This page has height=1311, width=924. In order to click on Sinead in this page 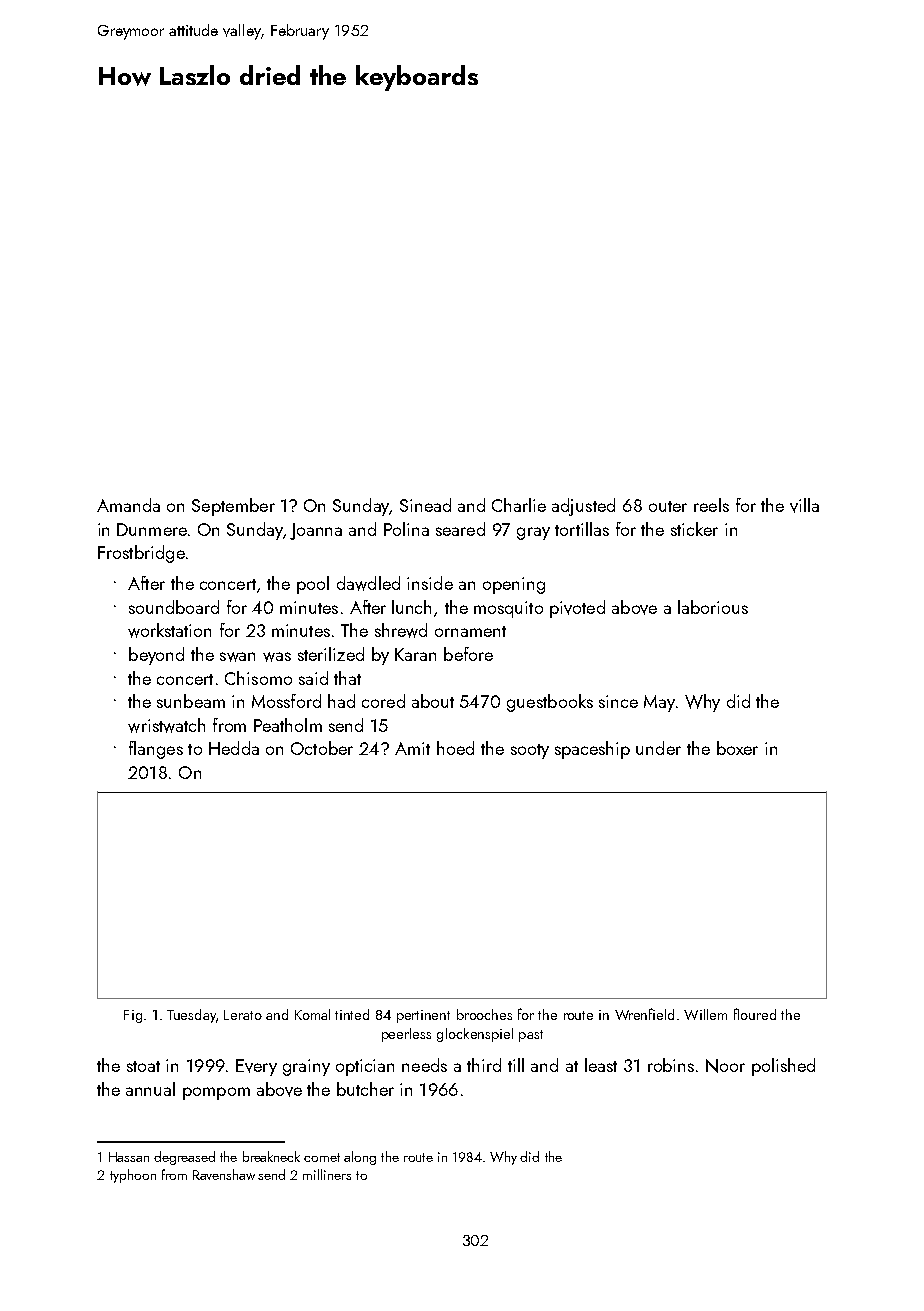, I will do `click(425, 505)`.
